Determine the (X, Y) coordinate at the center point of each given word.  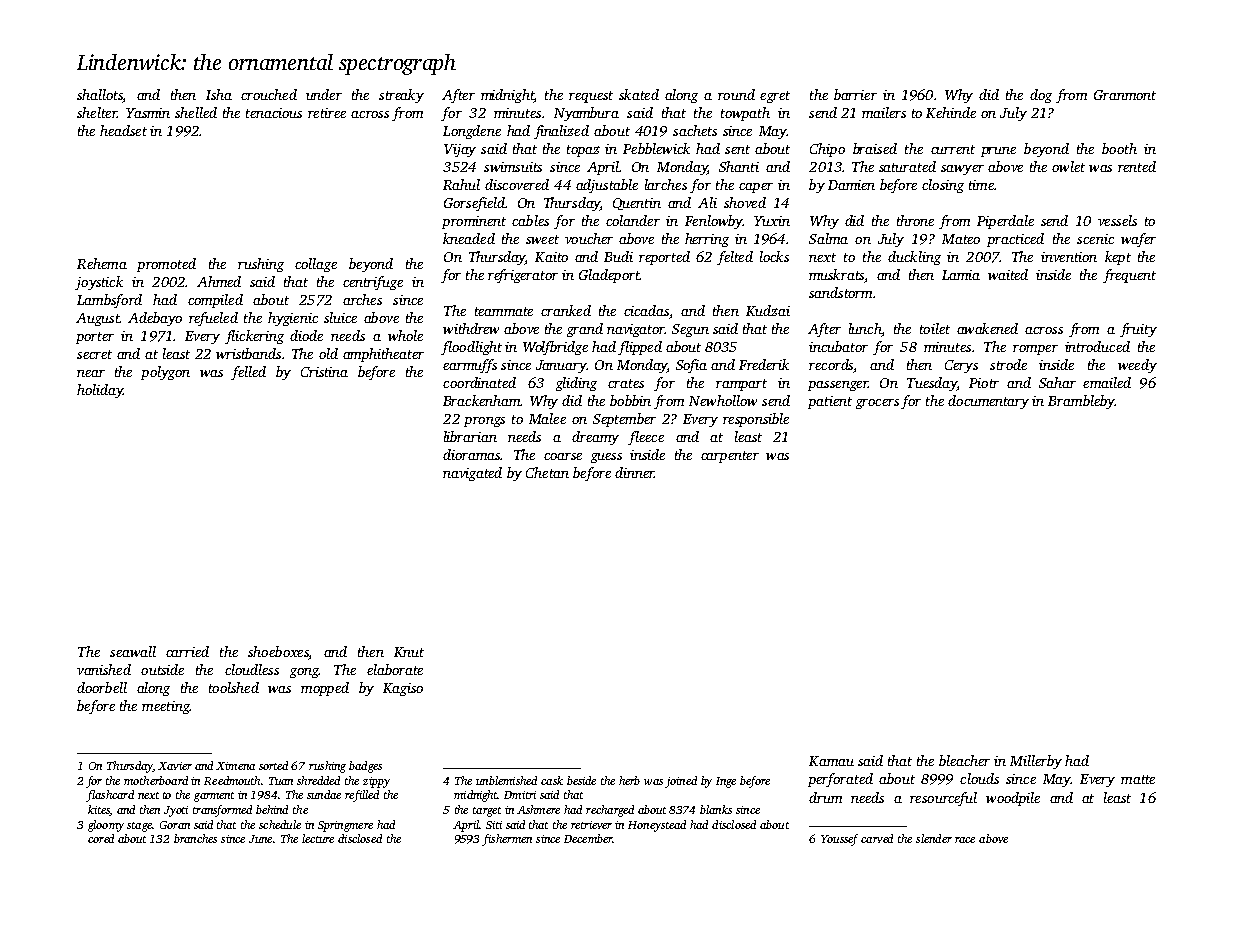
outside (162, 669)
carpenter (730, 457)
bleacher (964, 760)
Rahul (461, 184)
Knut (409, 652)
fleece (646, 438)
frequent (1129, 276)
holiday (100, 391)
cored (101, 838)
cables (530, 220)
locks (774, 256)
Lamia (961, 275)
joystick (99, 283)
